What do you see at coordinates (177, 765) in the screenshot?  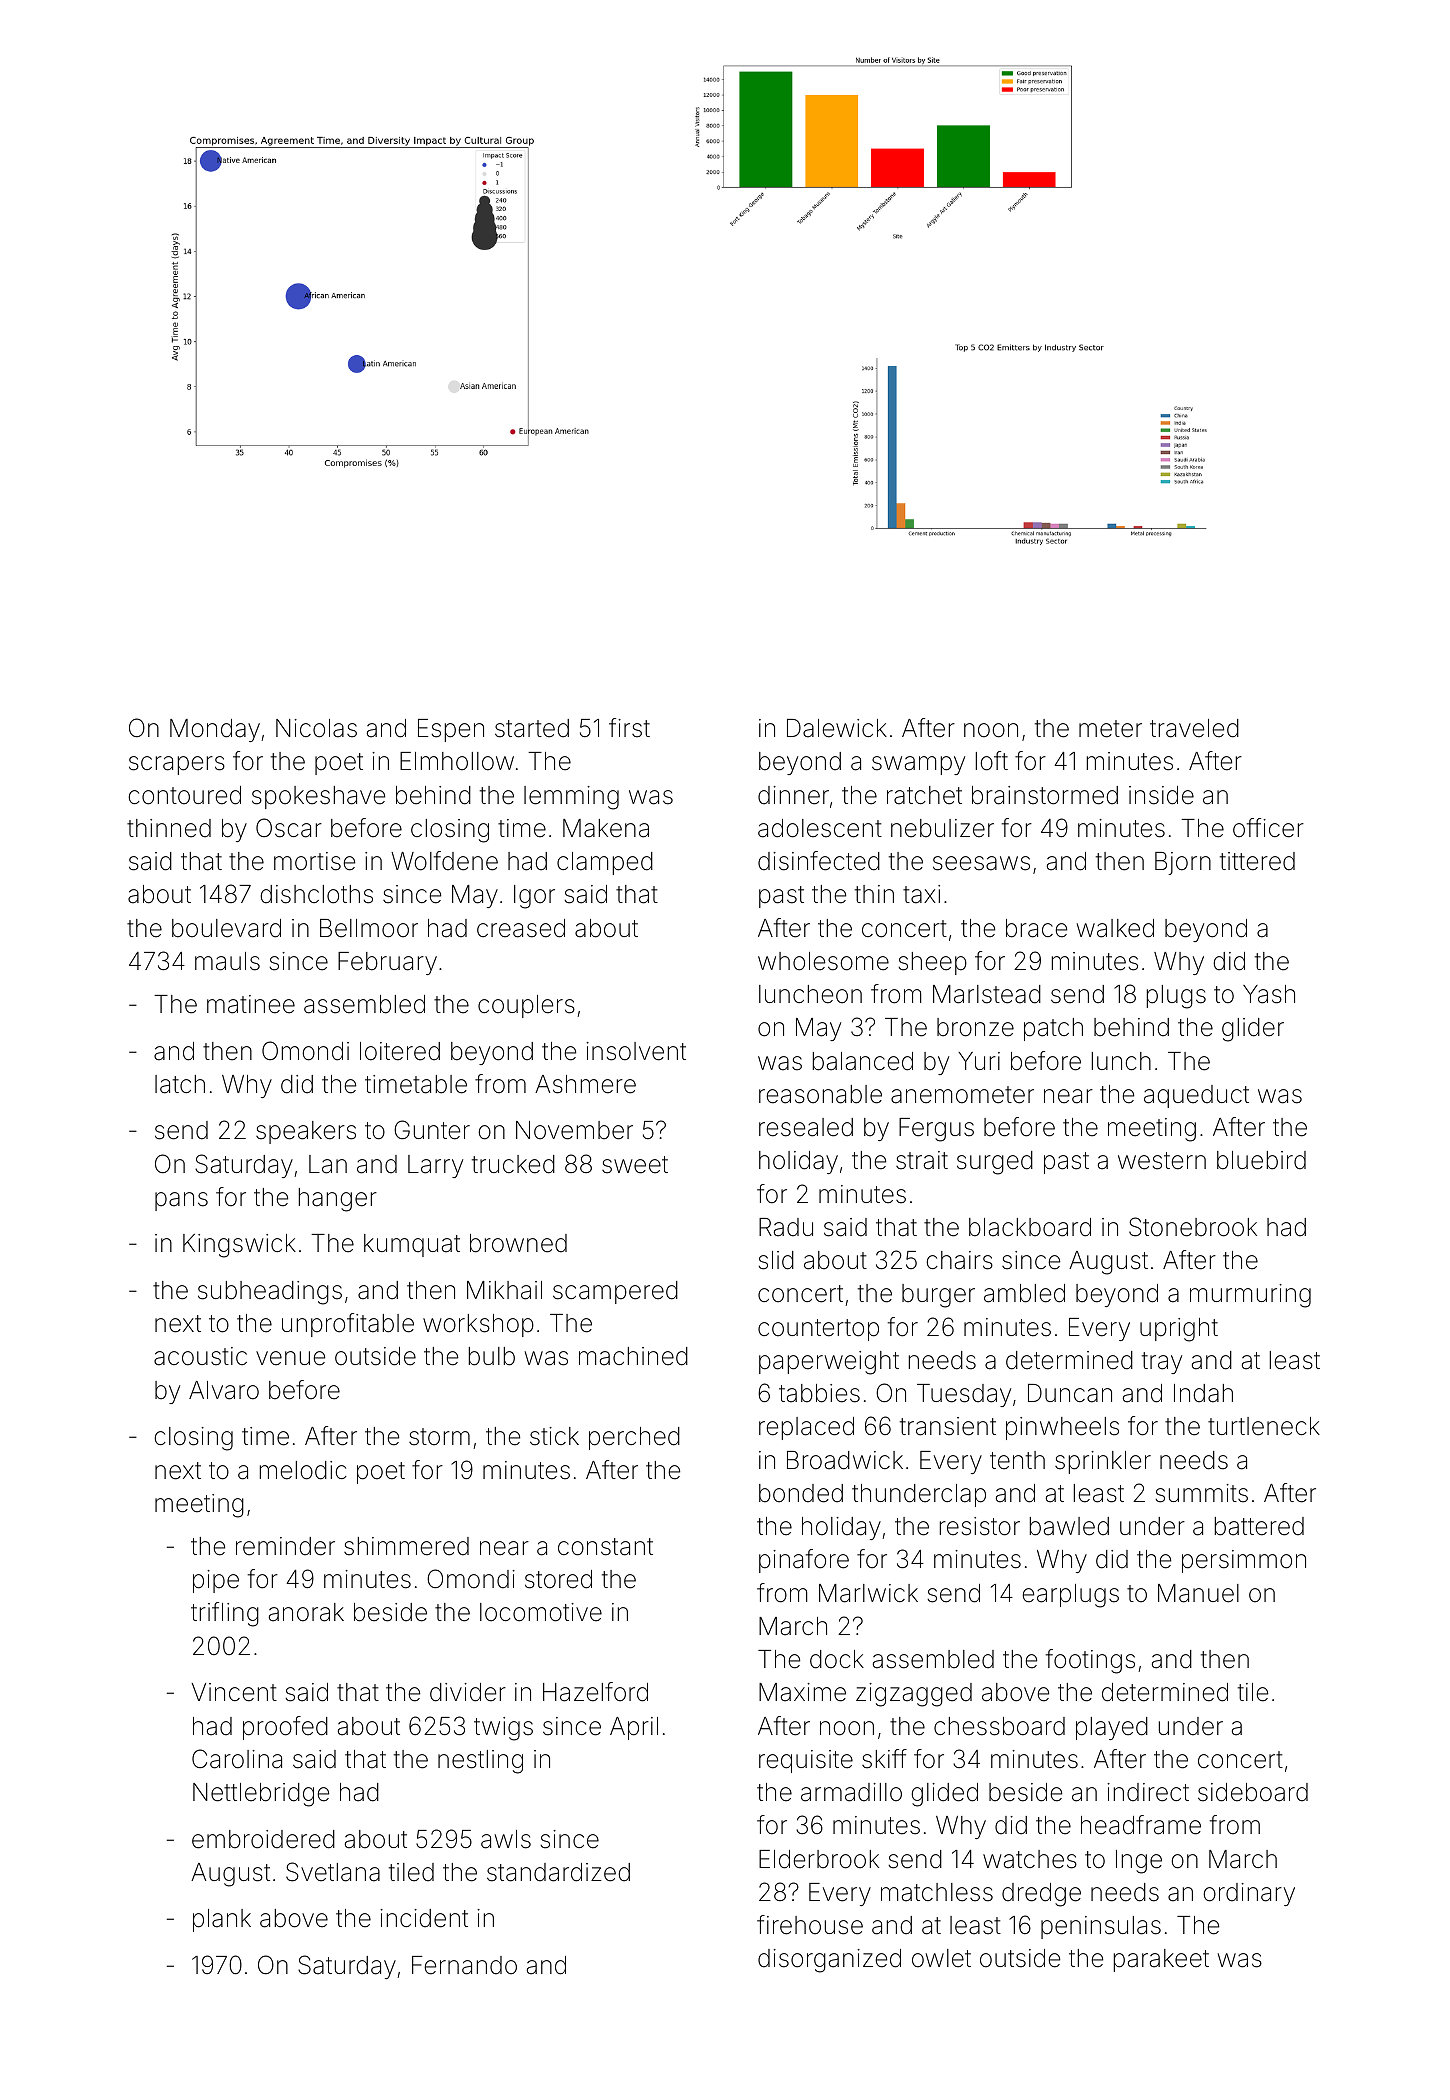 I see `scrapers` at bounding box center [177, 765].
